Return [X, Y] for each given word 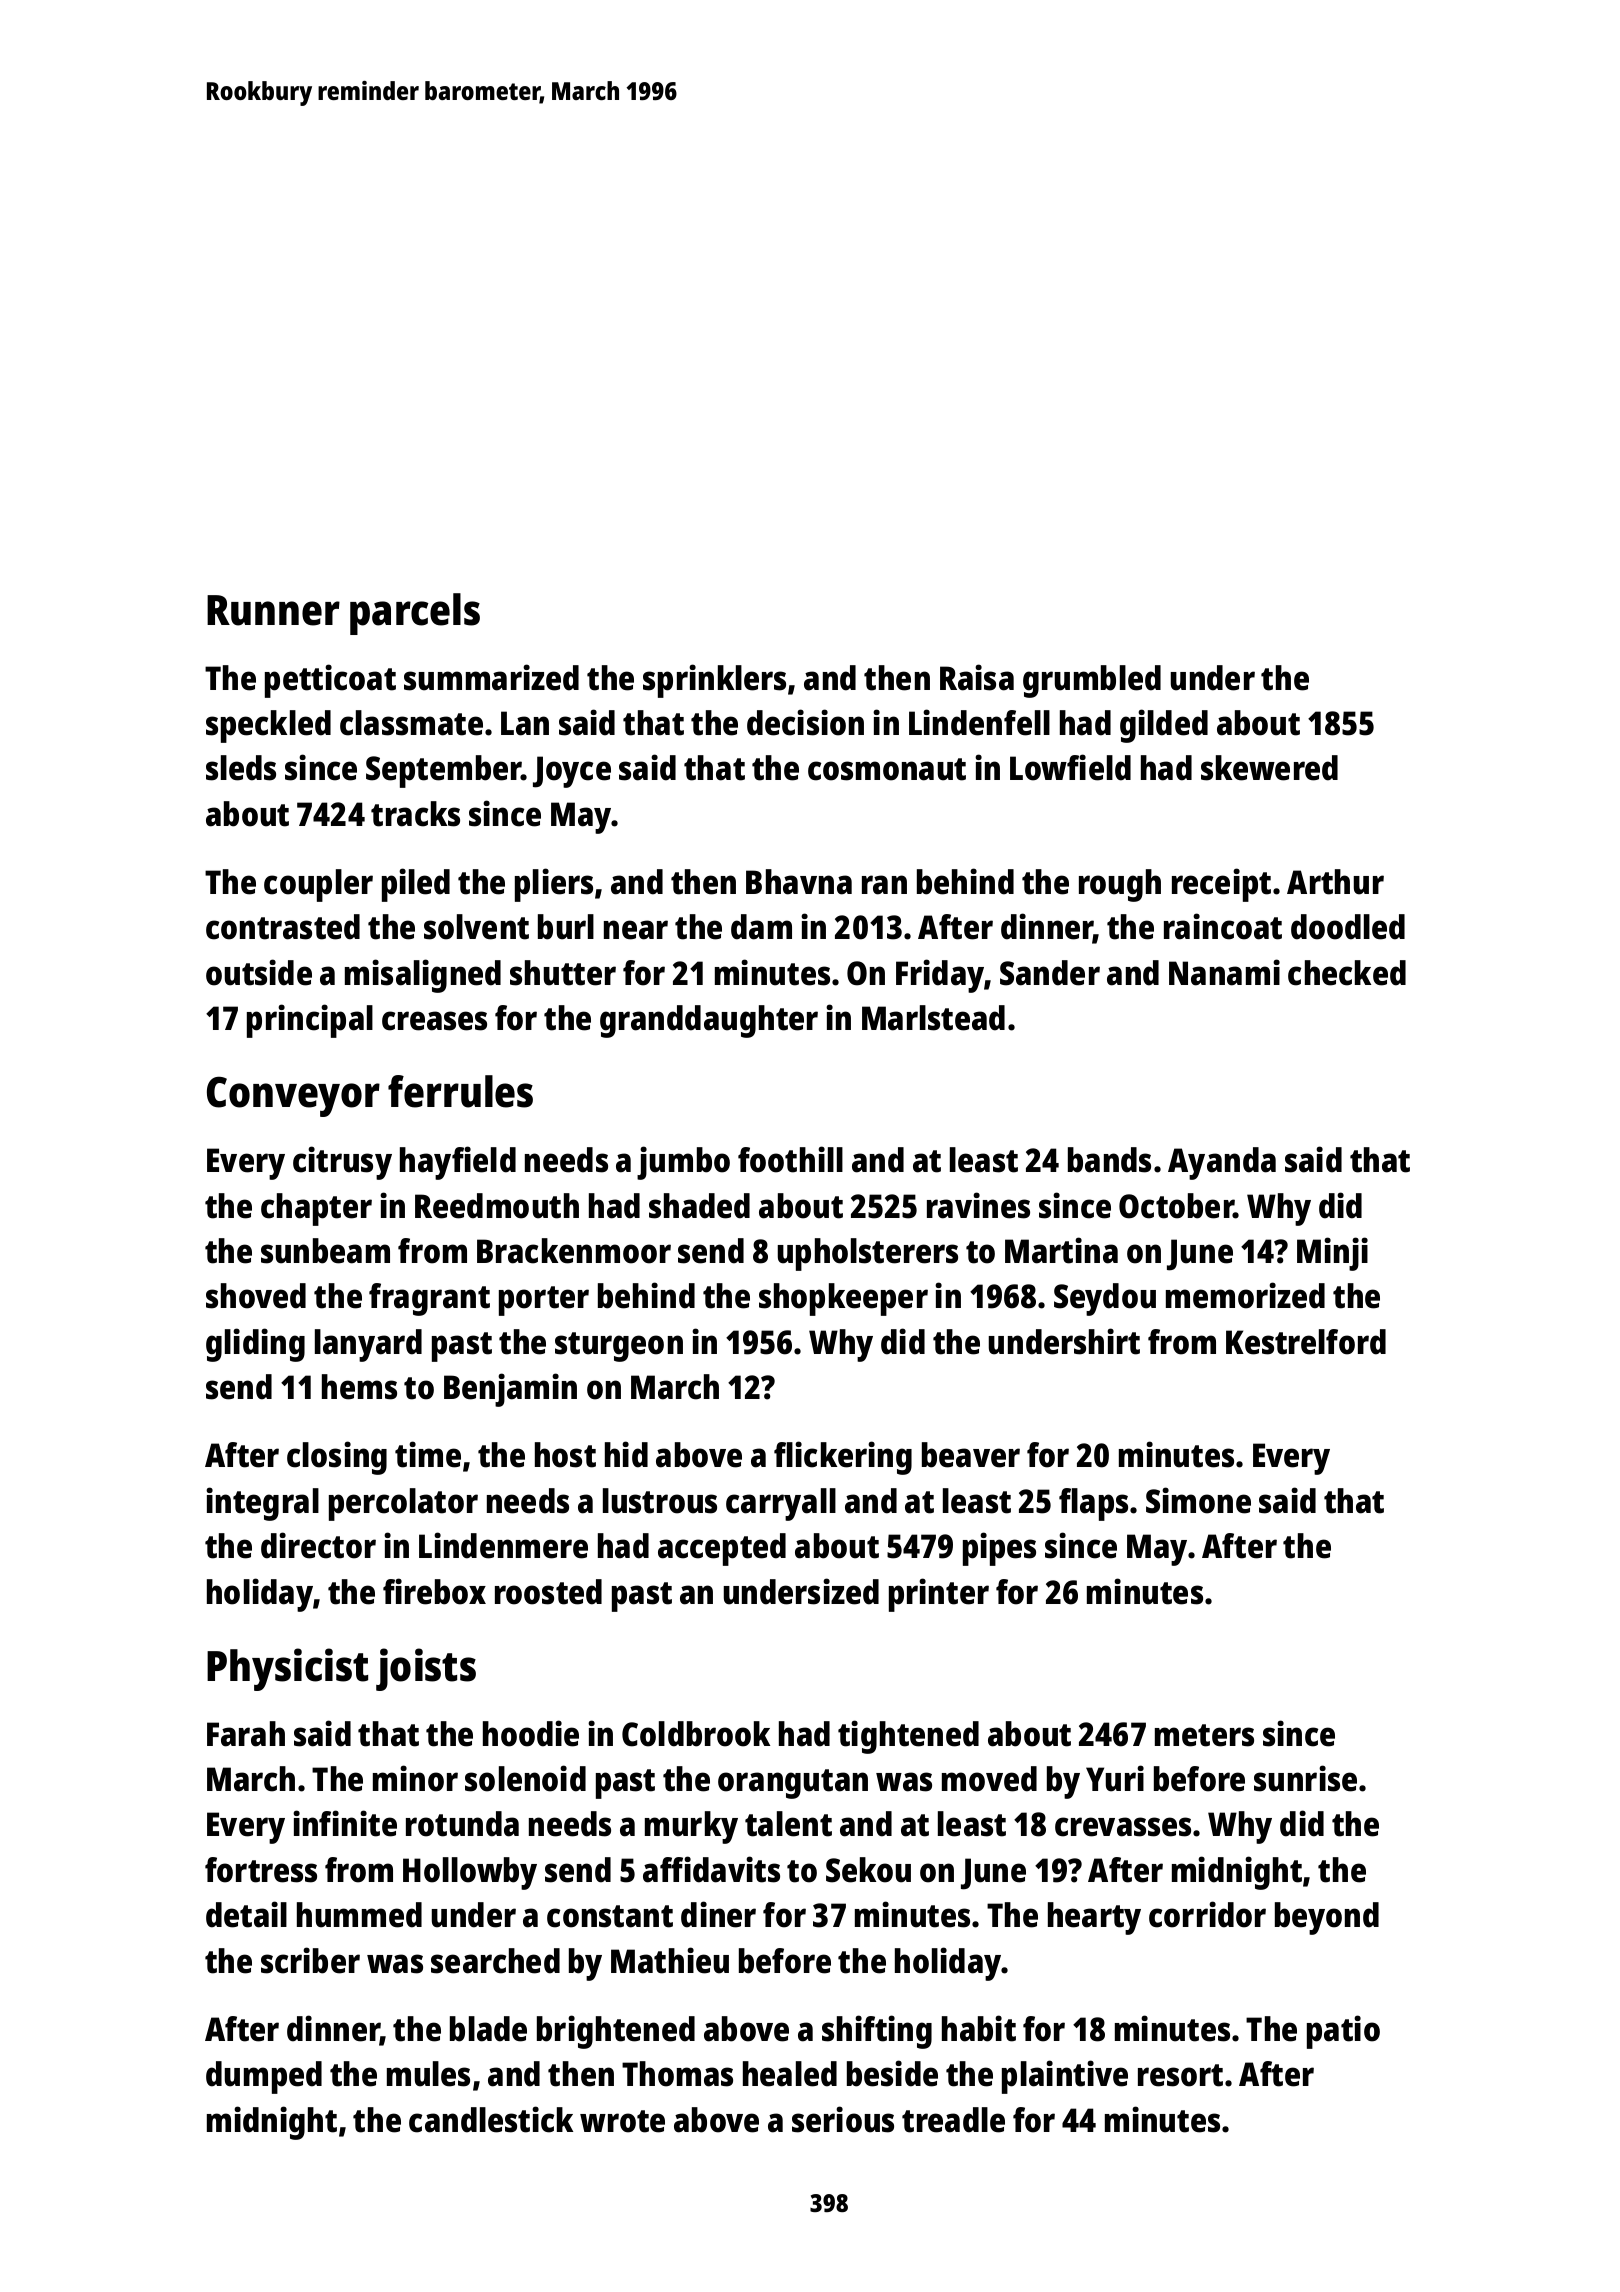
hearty [1094, 1918]
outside [259, 972]
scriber [310, 1960]
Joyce [572, 772]
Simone [1198, 1500]
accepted [722, 1549]
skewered [1269, 768]
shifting [877, 2032]
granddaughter [709, 1021]
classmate [411, 723]
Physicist [287, 1669]
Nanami [1224, 972]
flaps [1093, 1504]
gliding [255, 1345]
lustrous [660, 1501]
